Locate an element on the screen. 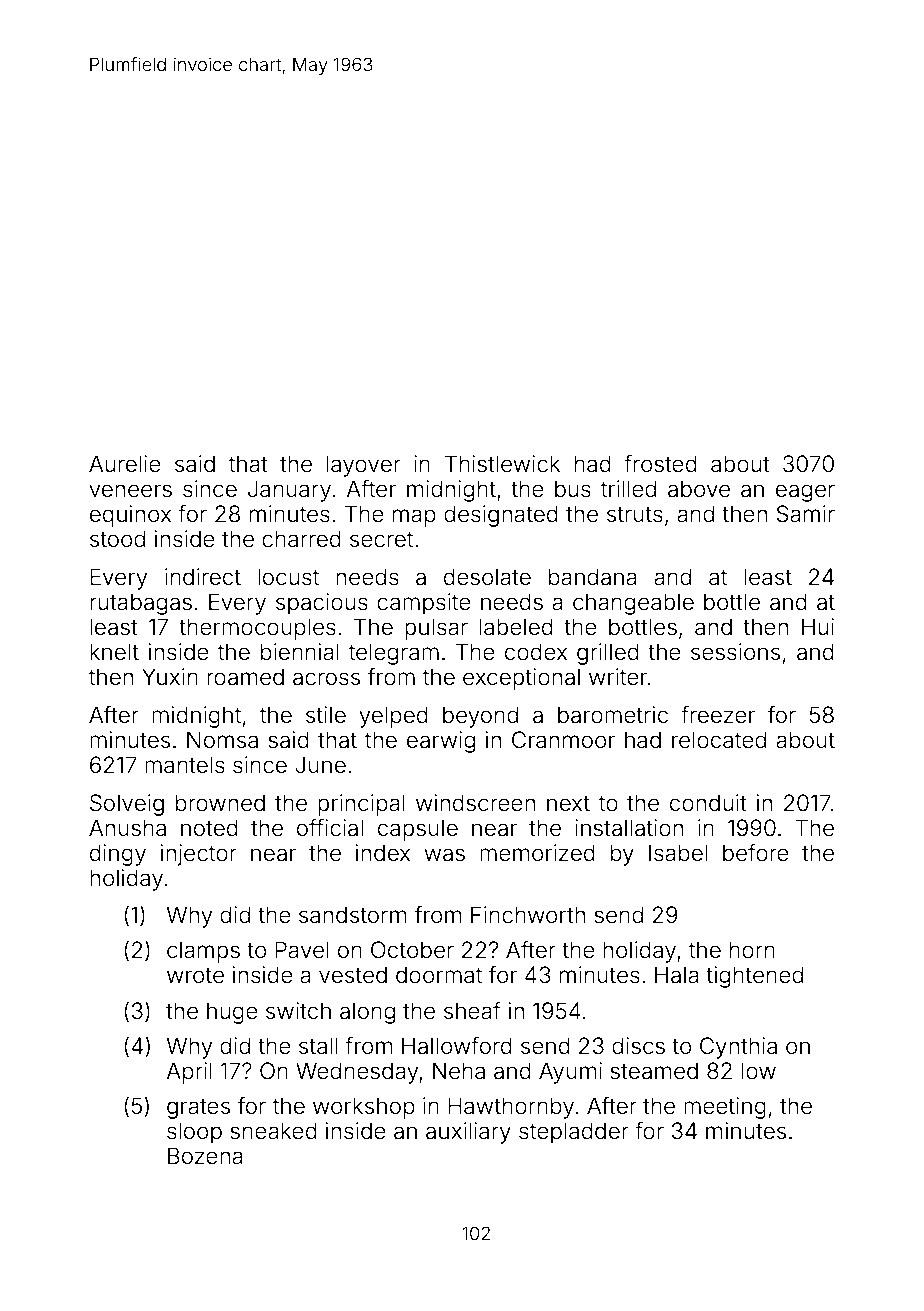 The width and height of the screenshot is (924, 1311). veneers is located at coordinates (130, 491).
